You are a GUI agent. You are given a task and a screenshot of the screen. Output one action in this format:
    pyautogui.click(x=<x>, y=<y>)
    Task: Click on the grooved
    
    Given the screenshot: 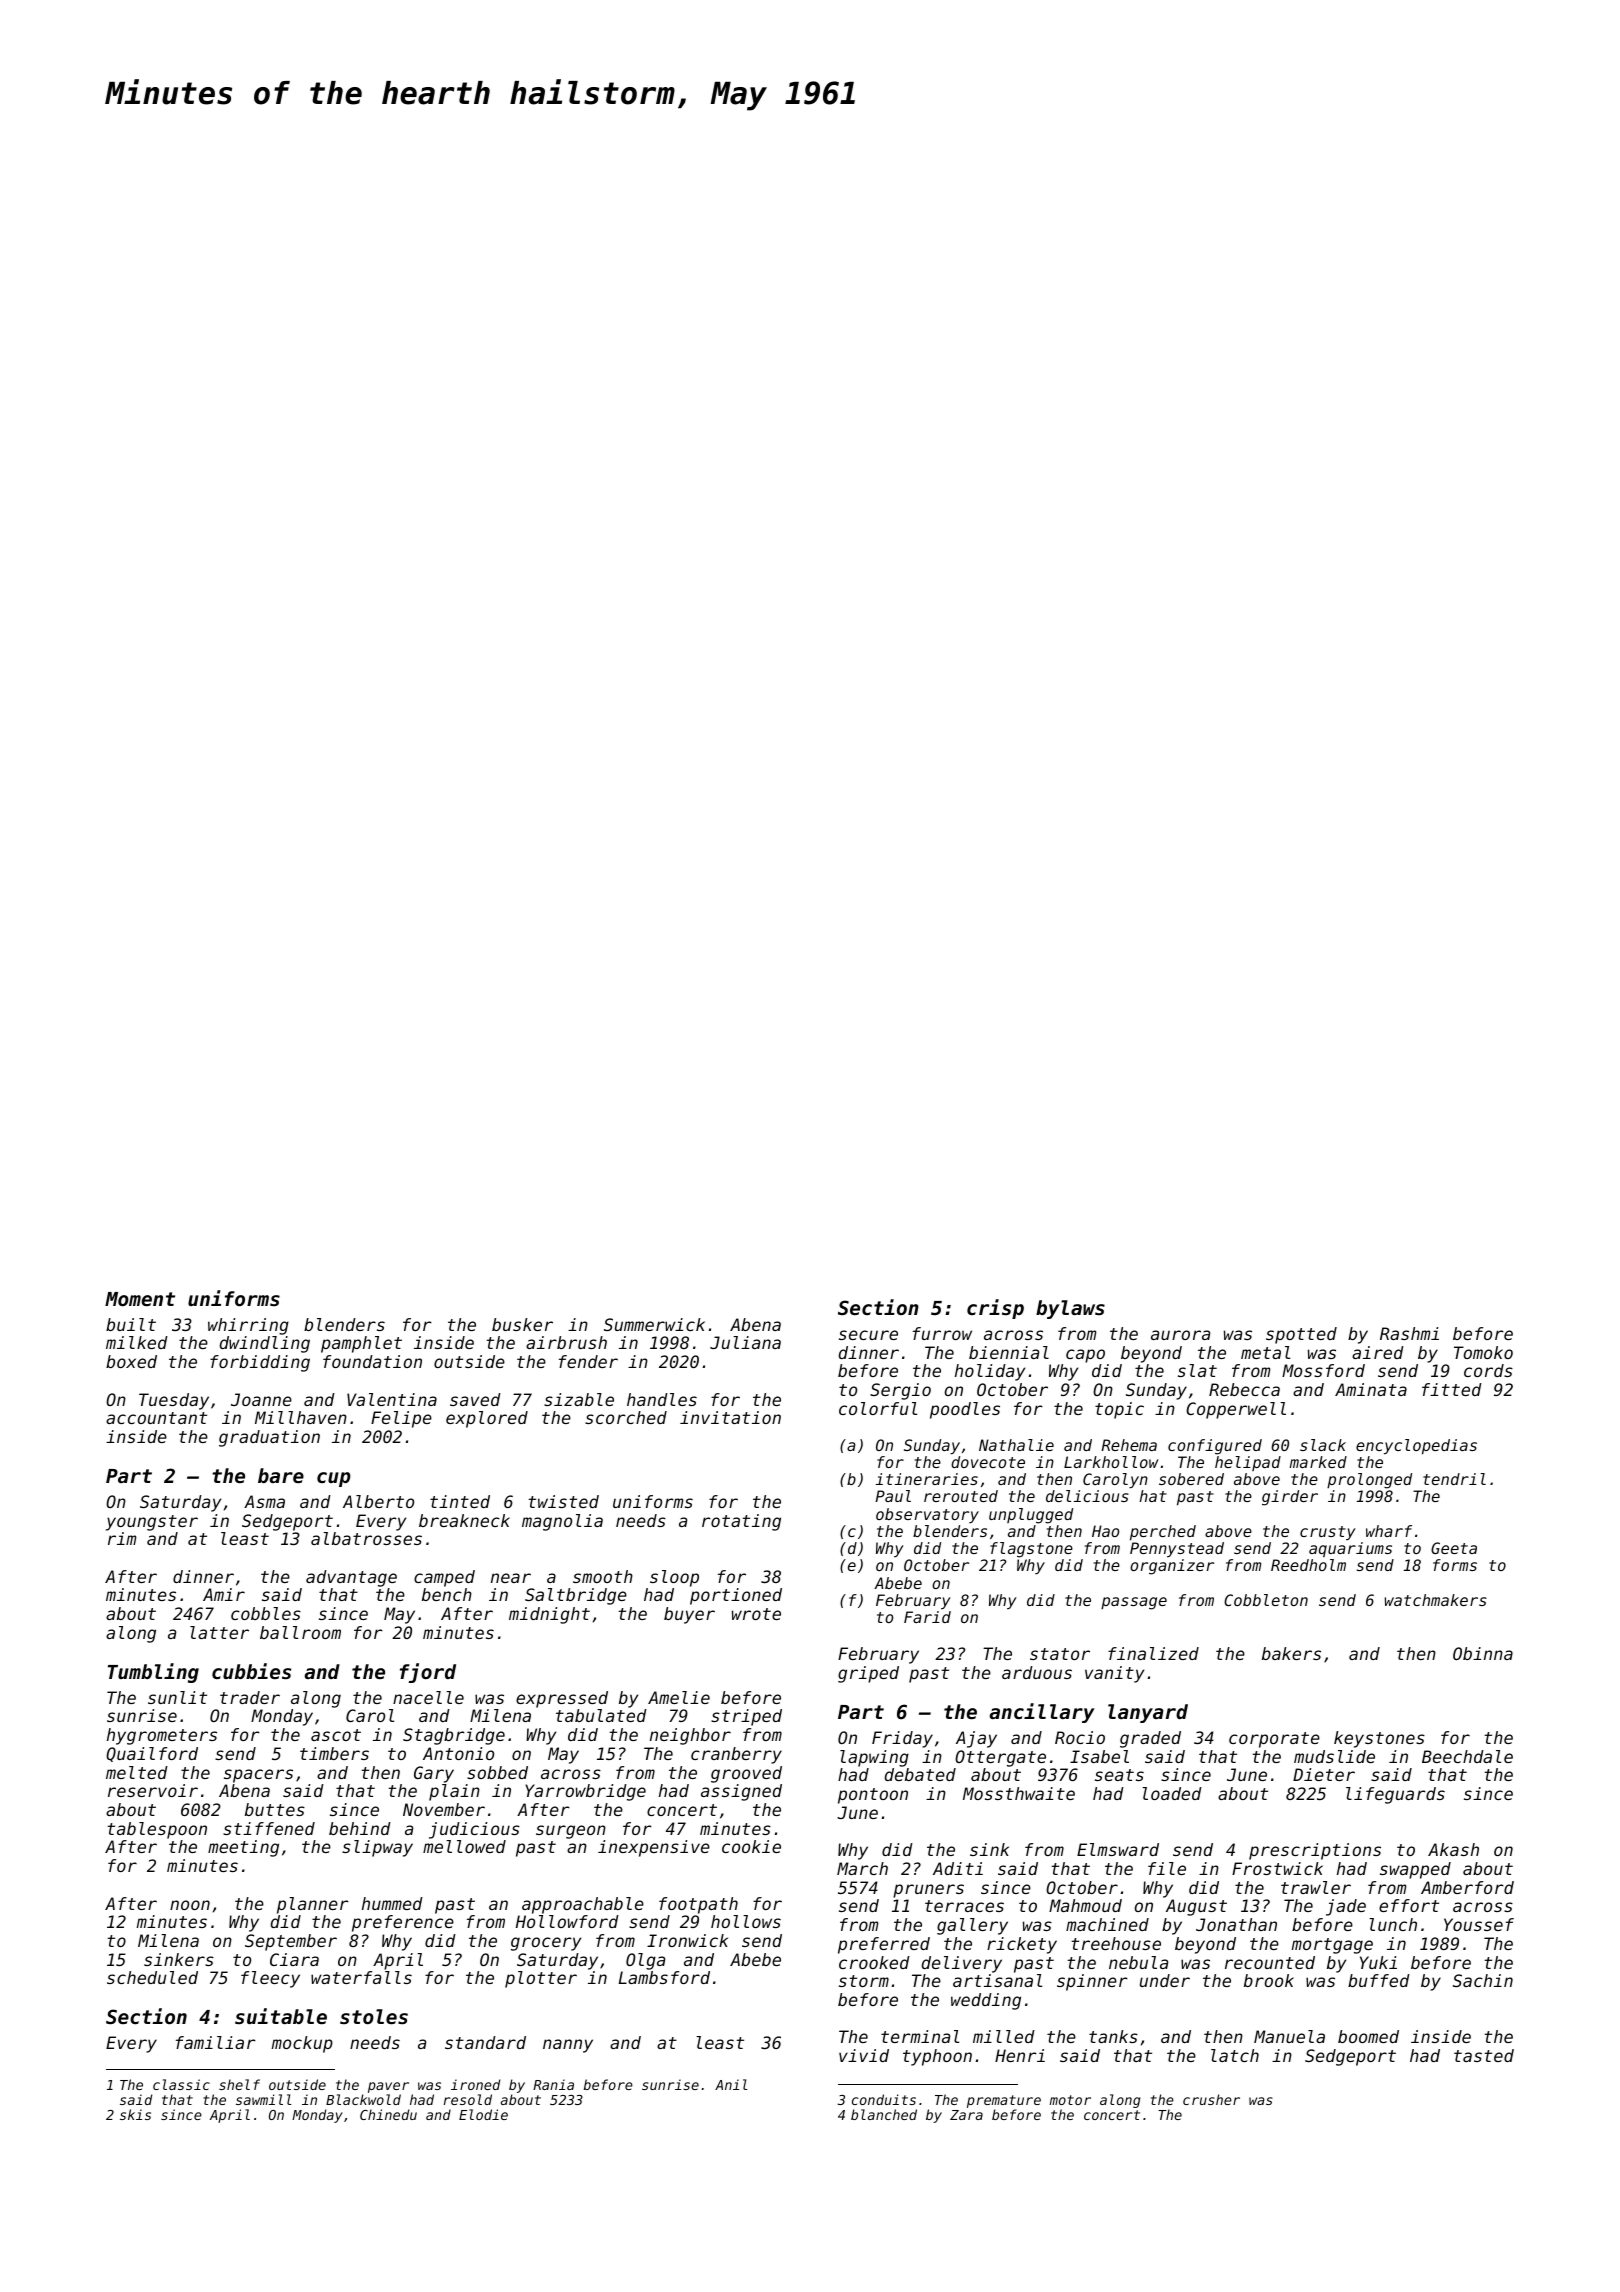 What is the action you would take?
    pyautogui.click(x=746, y=1774)
